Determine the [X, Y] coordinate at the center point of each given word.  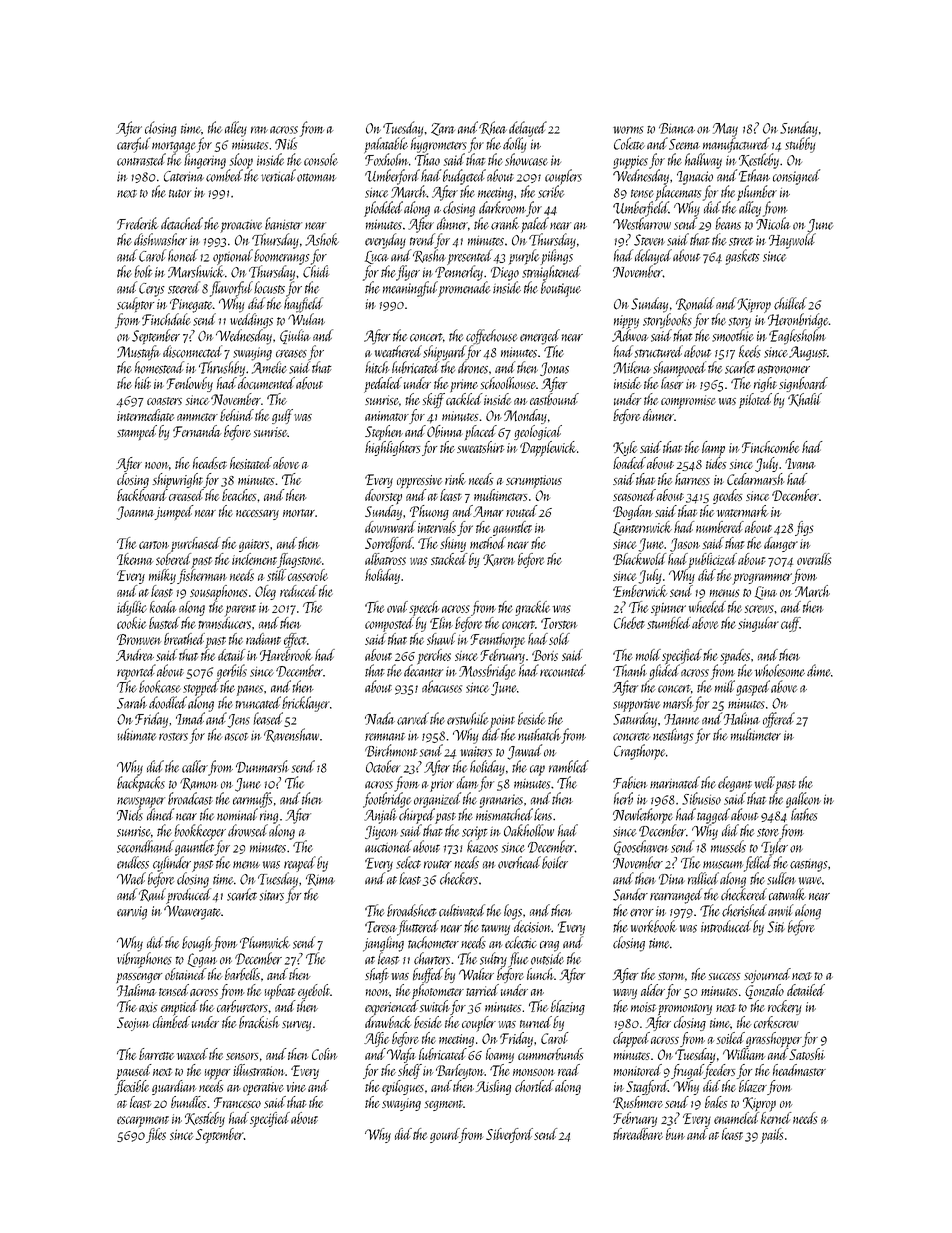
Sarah [132, 702]
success [725, 976]
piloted [755, 400]
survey [297, 1026]
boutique [561, 289]
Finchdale [166, 319]
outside [547, 958]
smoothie [733, 335]
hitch [377, 367]
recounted [563, 670]
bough [197, 944]
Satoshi [807, 1054]
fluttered [418, 928]
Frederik [138, 223]
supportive [636, 705]
